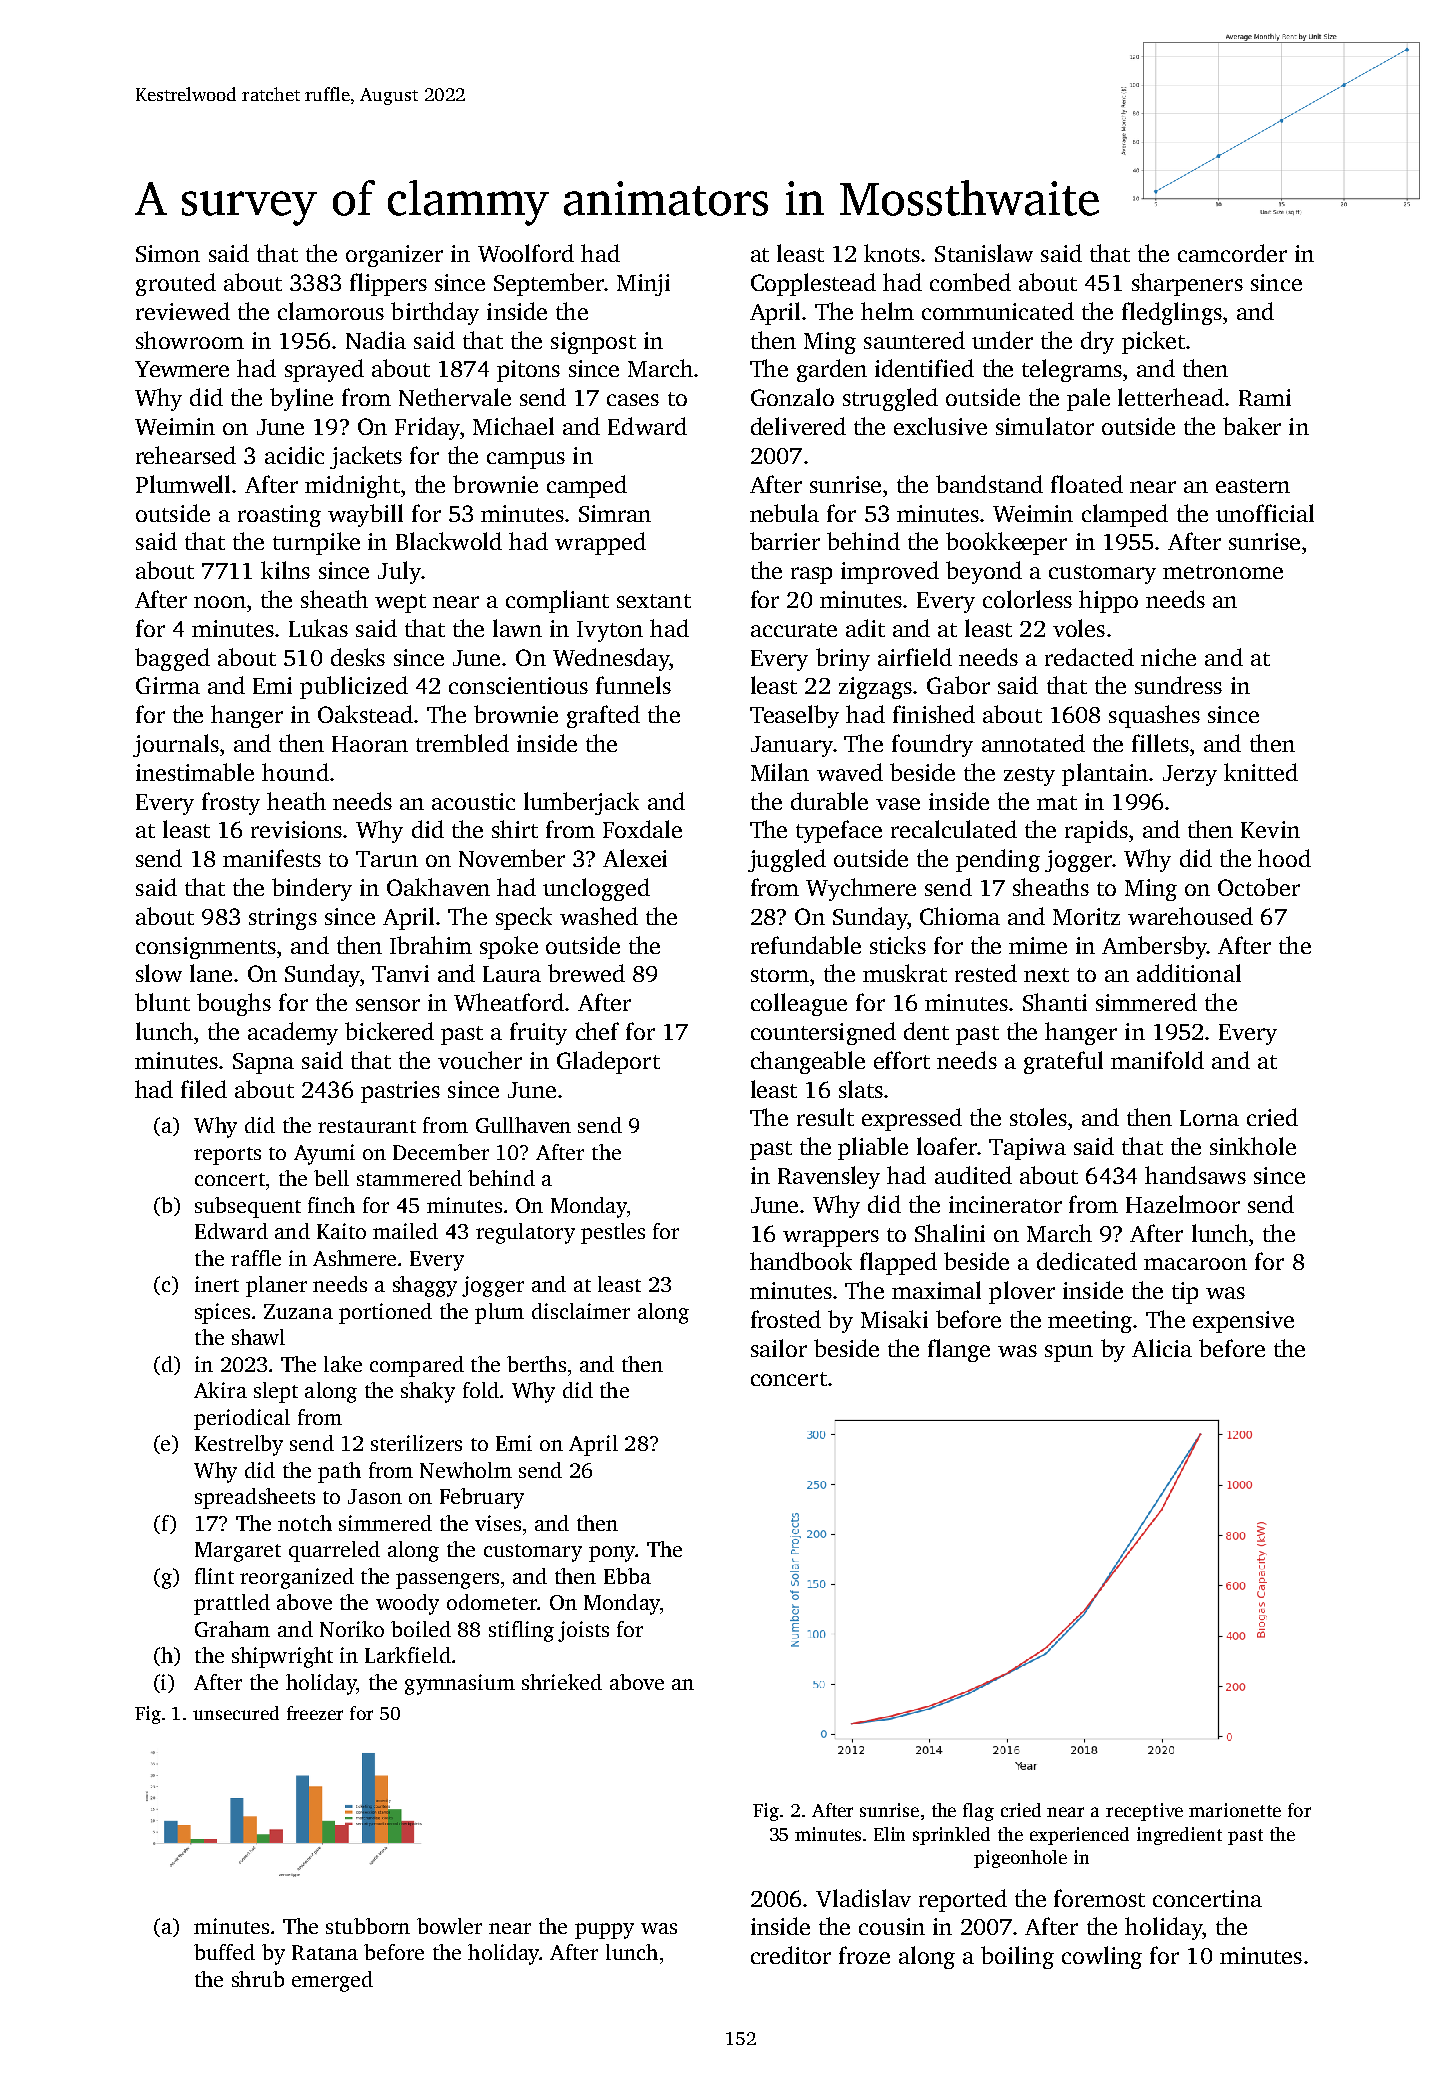  I want to click on floated, so click(1087, 484).
